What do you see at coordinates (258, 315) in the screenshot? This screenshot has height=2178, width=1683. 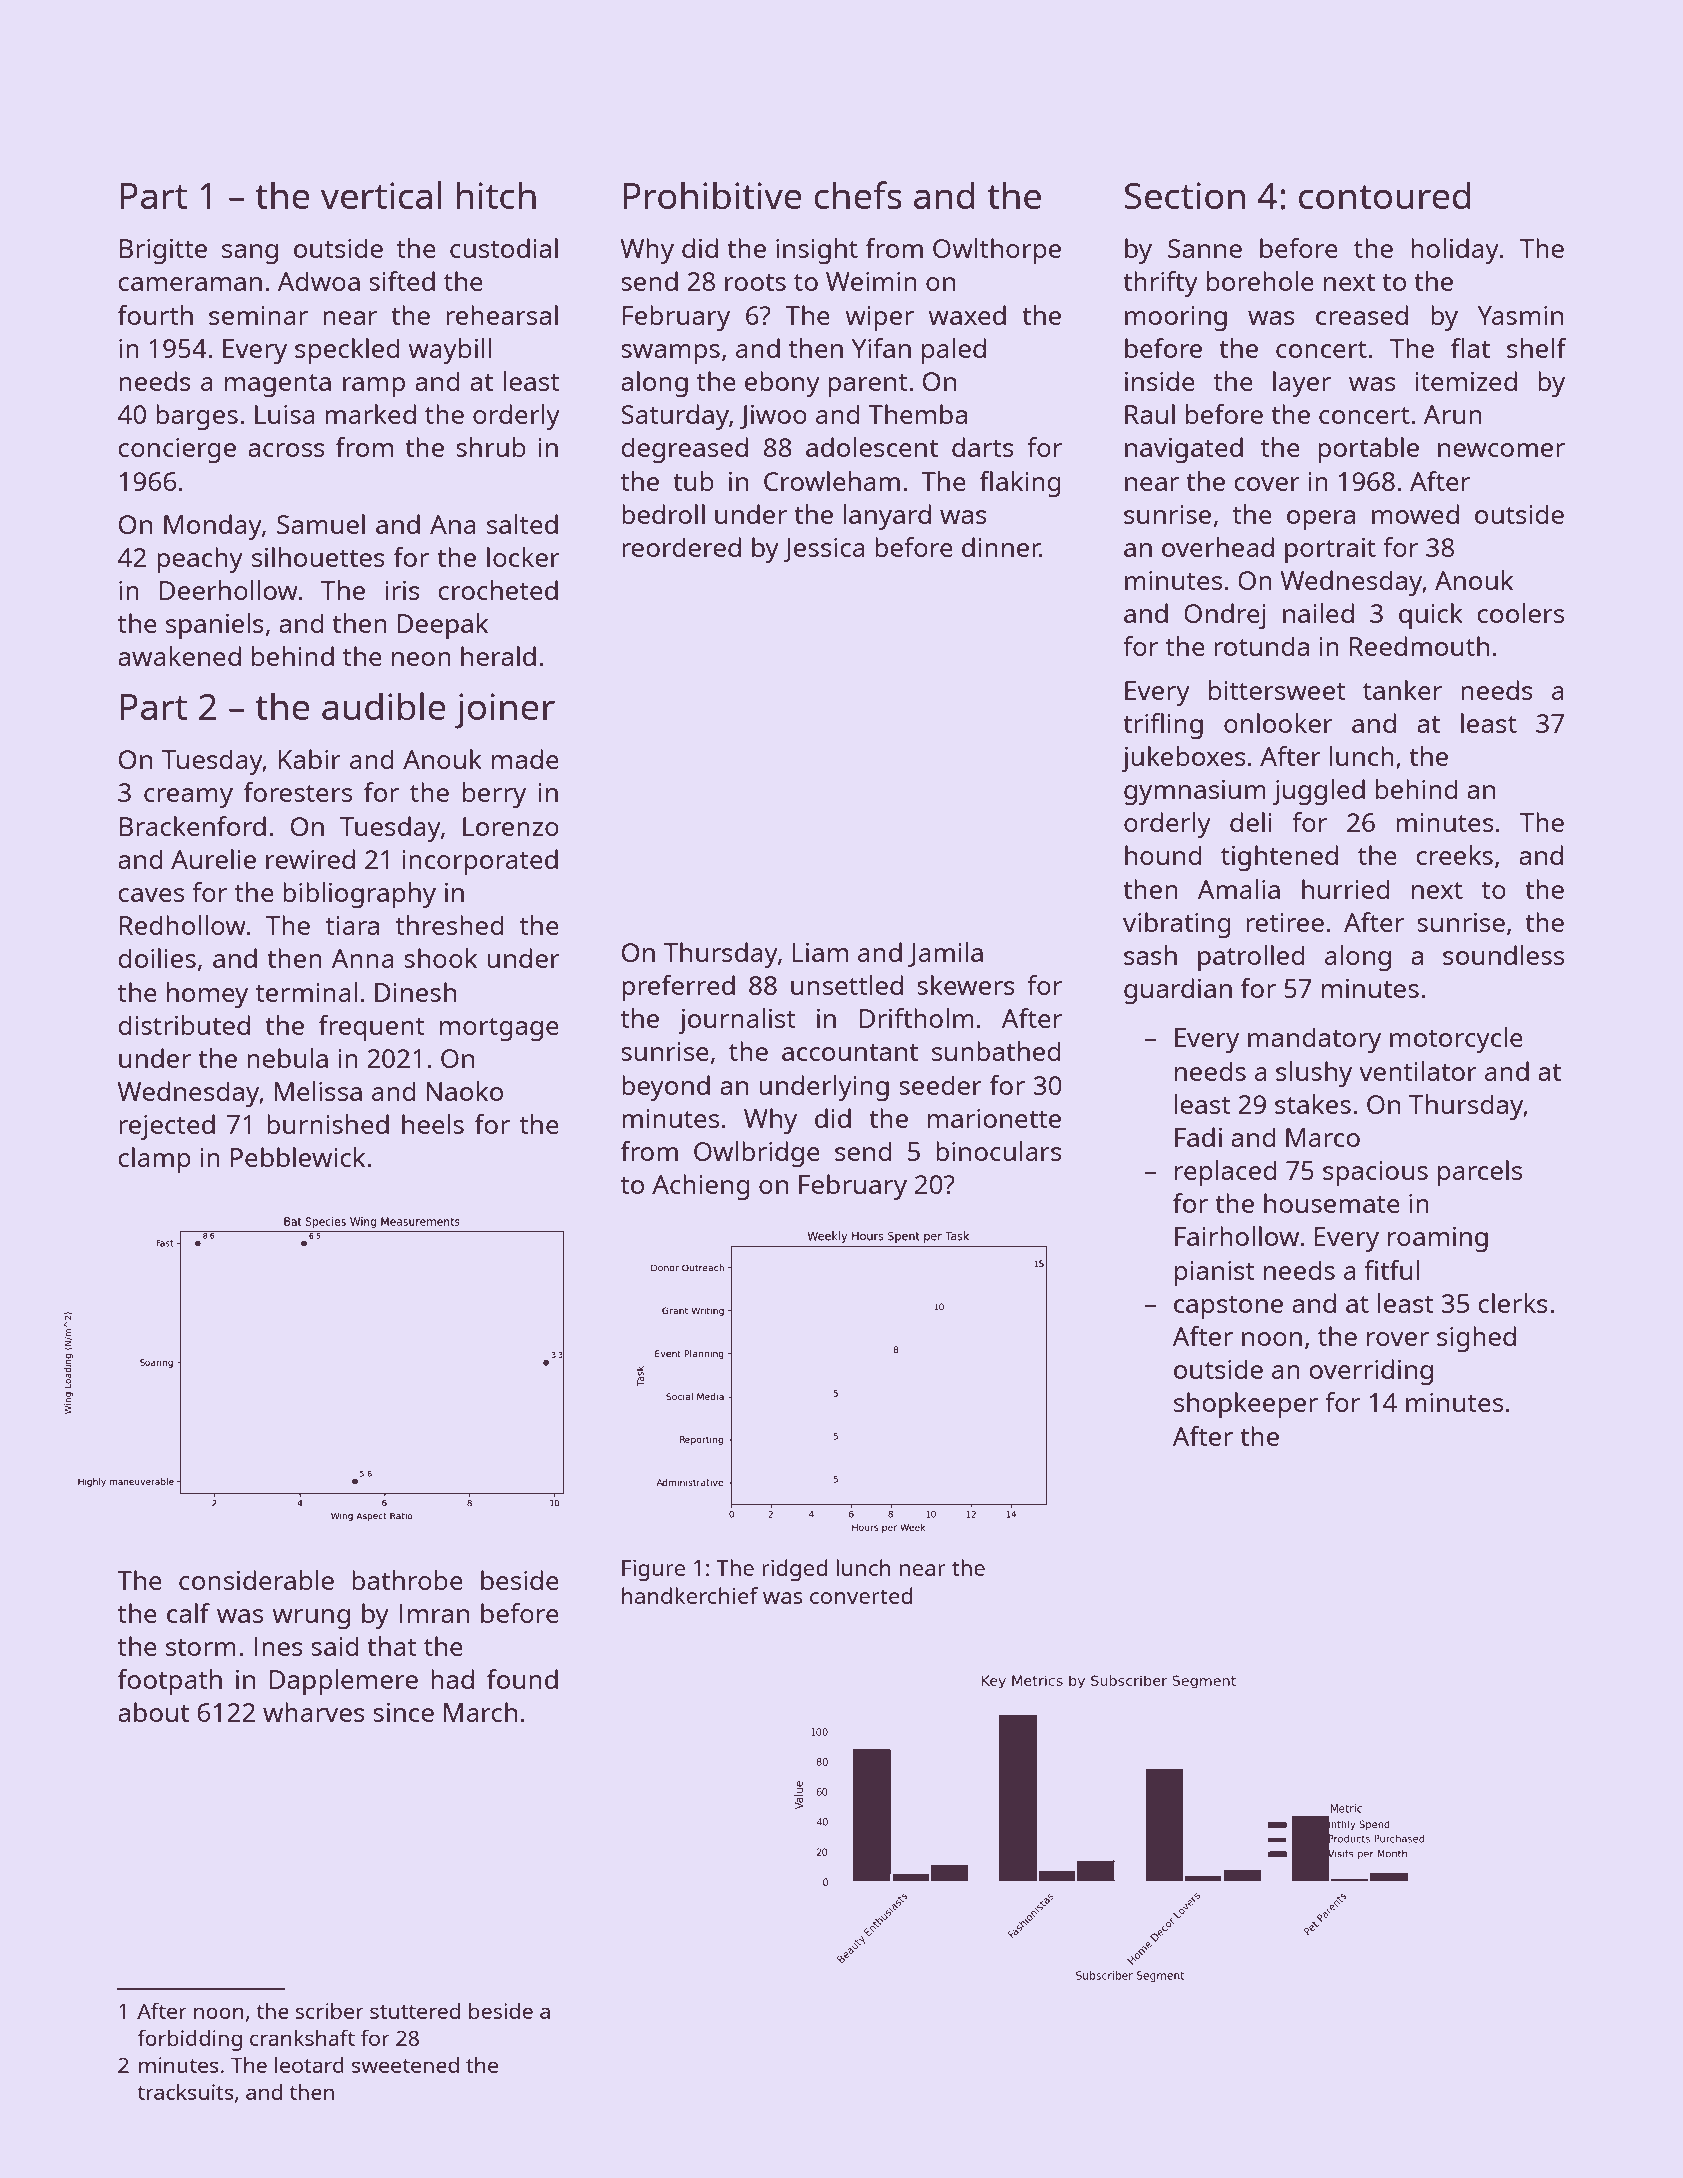 I see `seminar` at bounding box center [258, 315].
